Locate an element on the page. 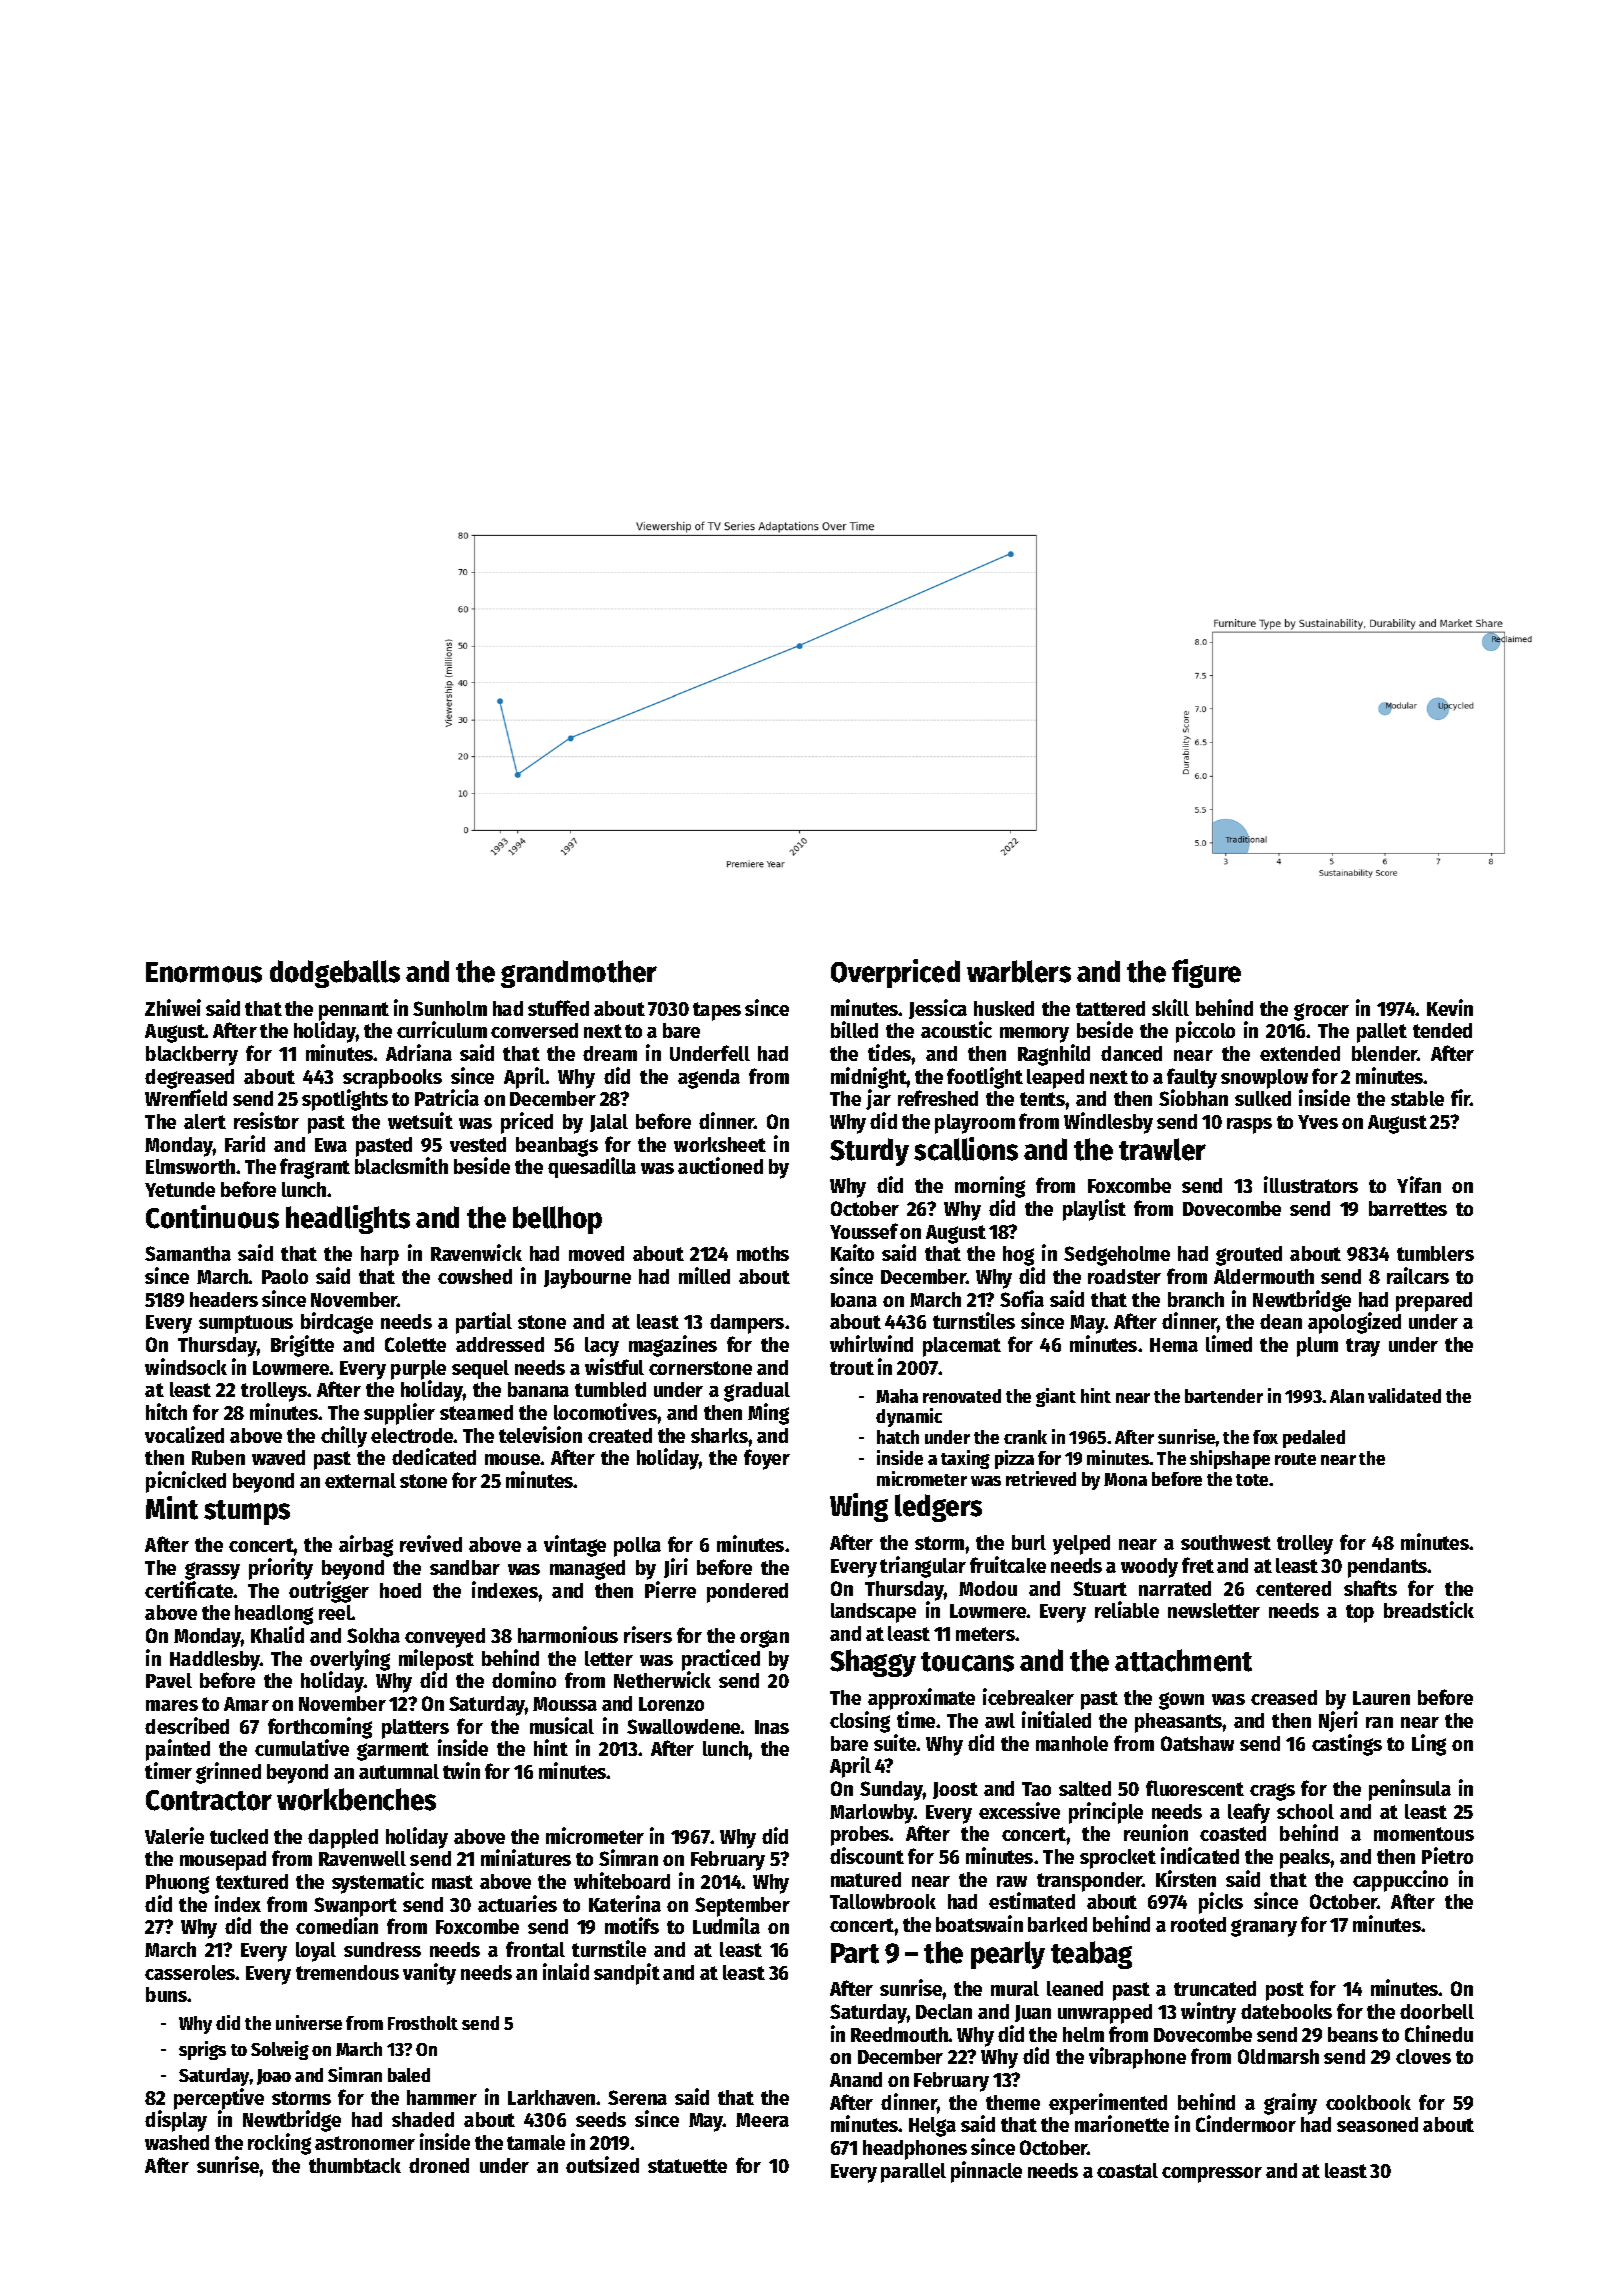  shafts is located at coordinates (1370, 1588).
